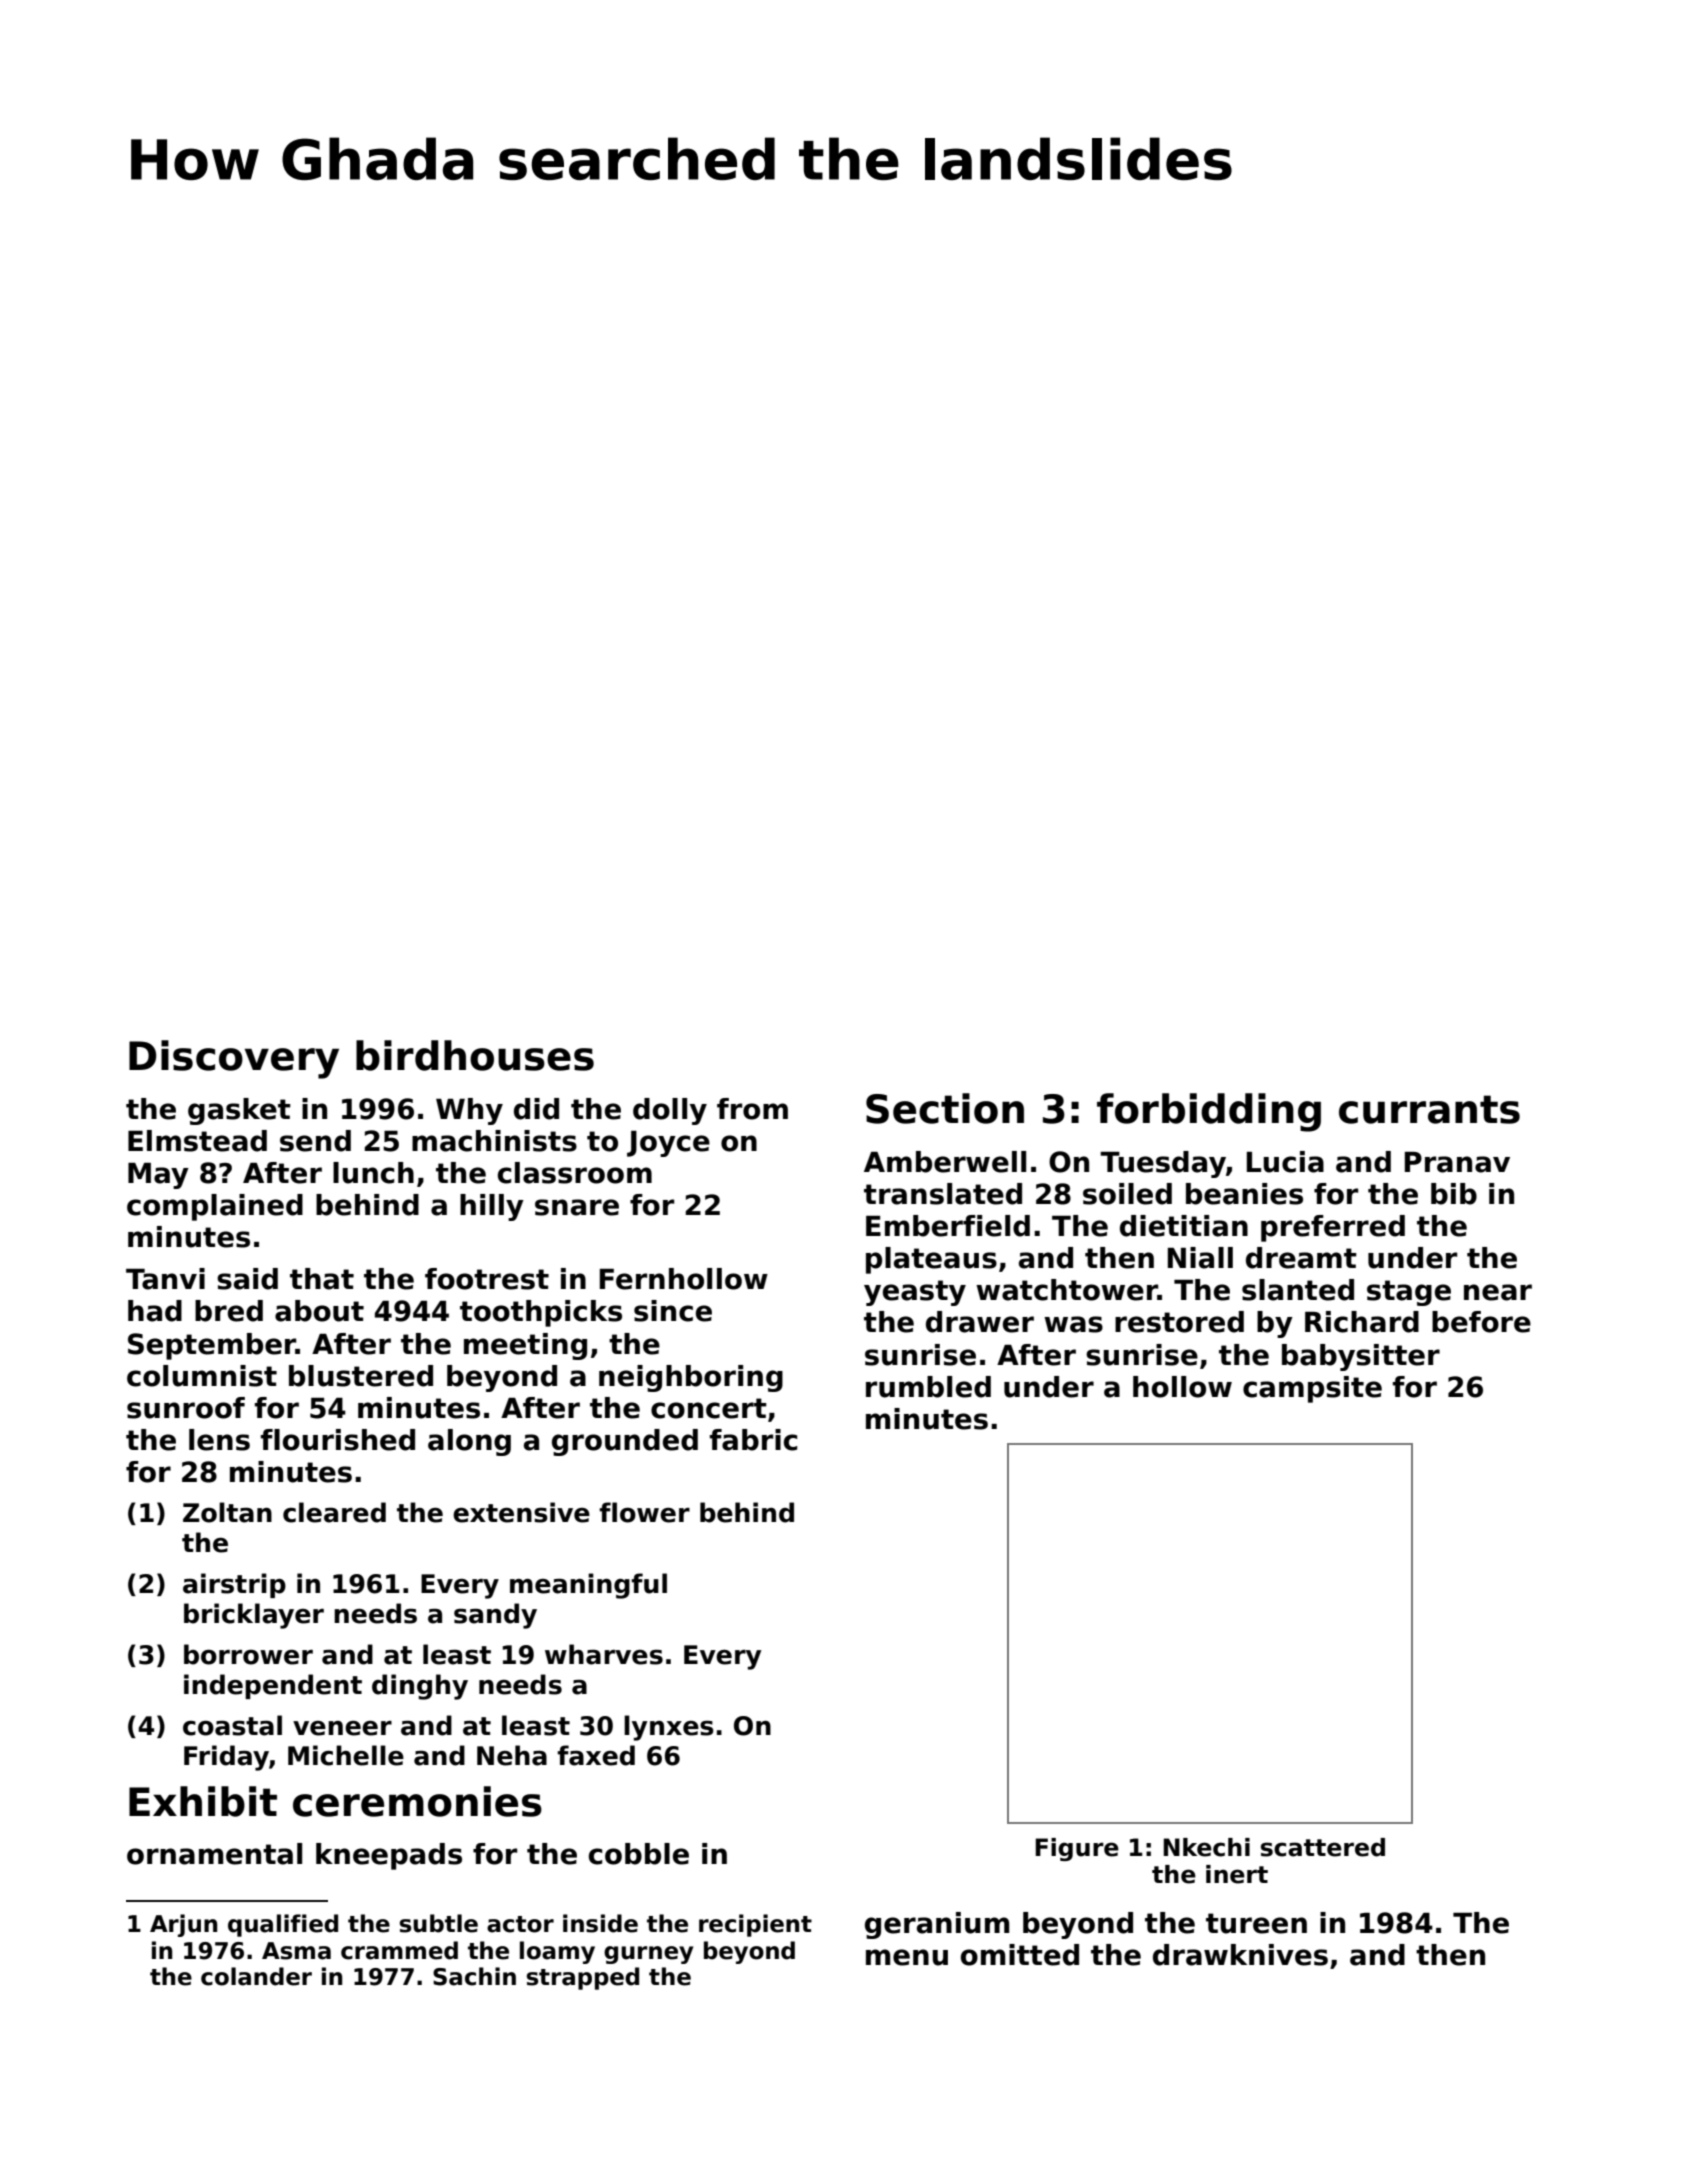 The width and height of the image is (1683, 2178). What do you see at coordinates (475, 1055) in the image?
I see `birdhouses` at bounding box center [475, 1055].
